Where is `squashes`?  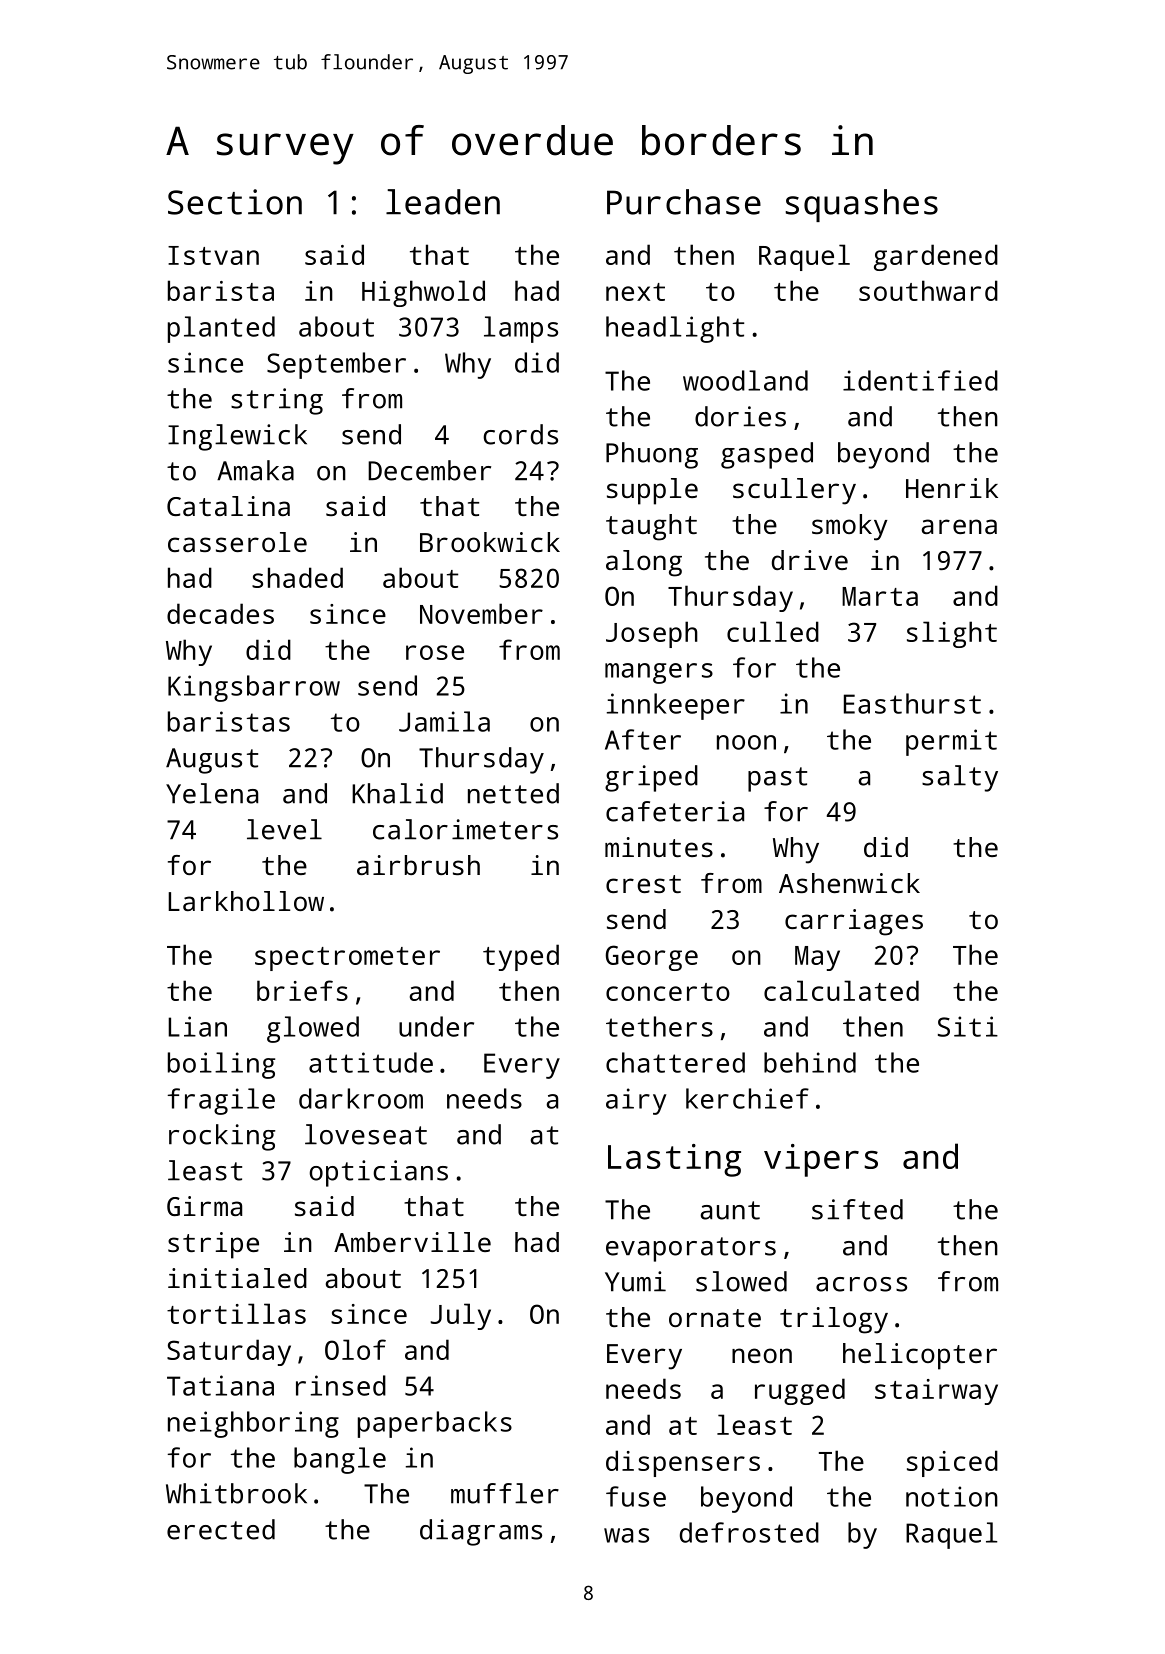 squashes is located at coordinates (862, 205).
